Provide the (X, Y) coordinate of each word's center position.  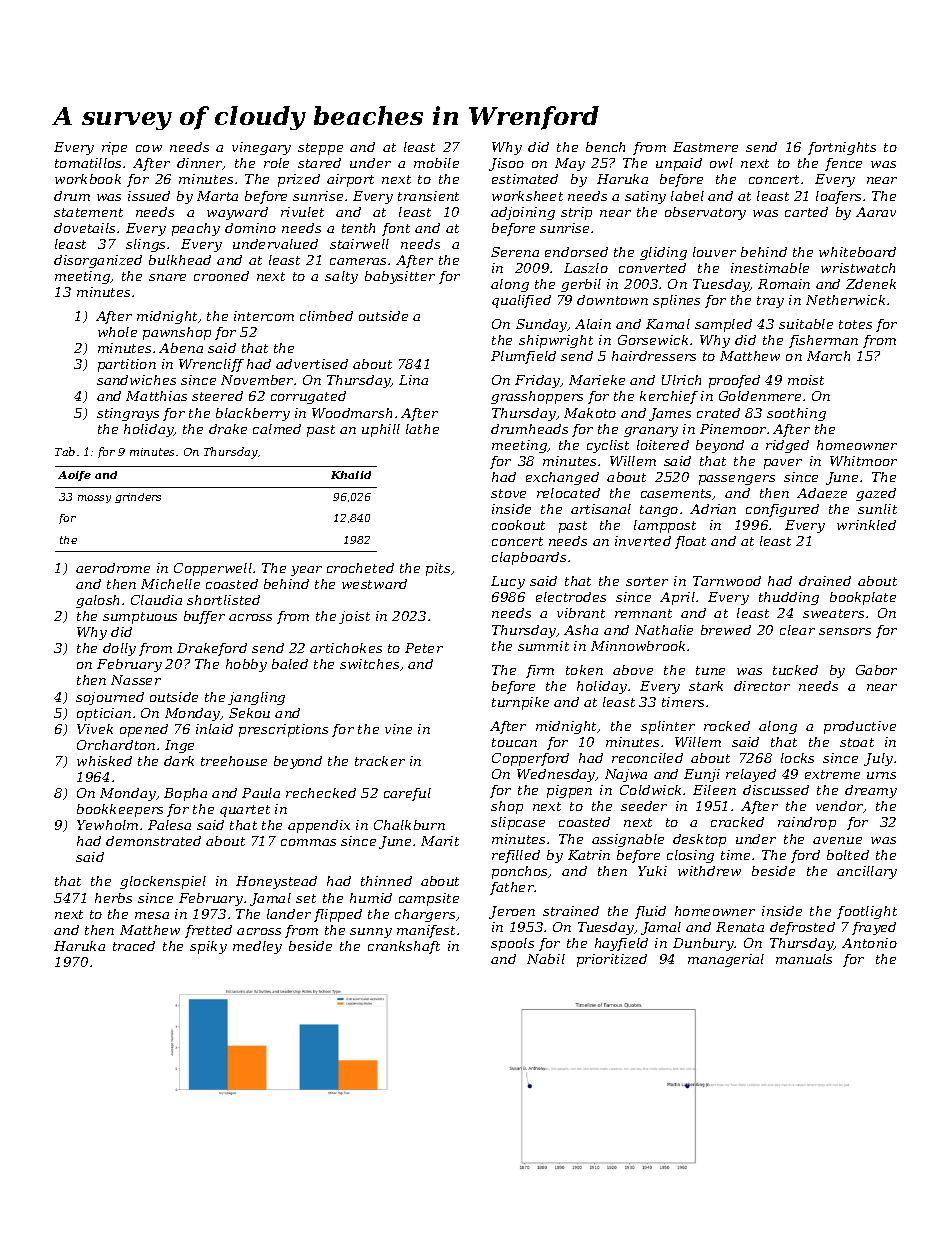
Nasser (136, 680)
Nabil (546, 959)
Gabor (876, 670)
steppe (320, 149)
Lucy (508, 582)
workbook (88, 179)
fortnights (842, 148)
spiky (208, 947)
